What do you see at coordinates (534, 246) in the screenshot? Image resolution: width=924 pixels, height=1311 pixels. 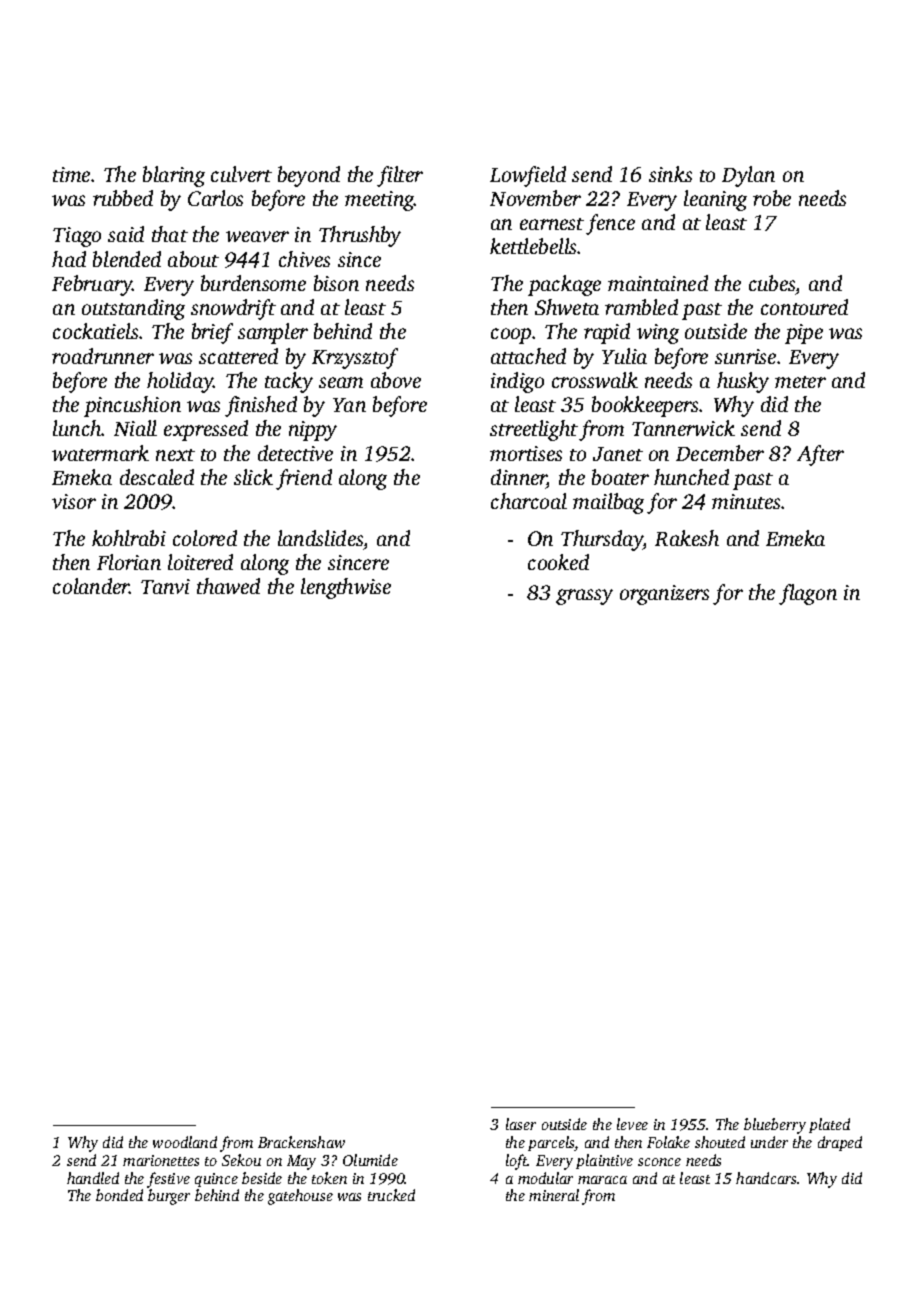 I see `kettlebells` at bounding box center [534, 246].
